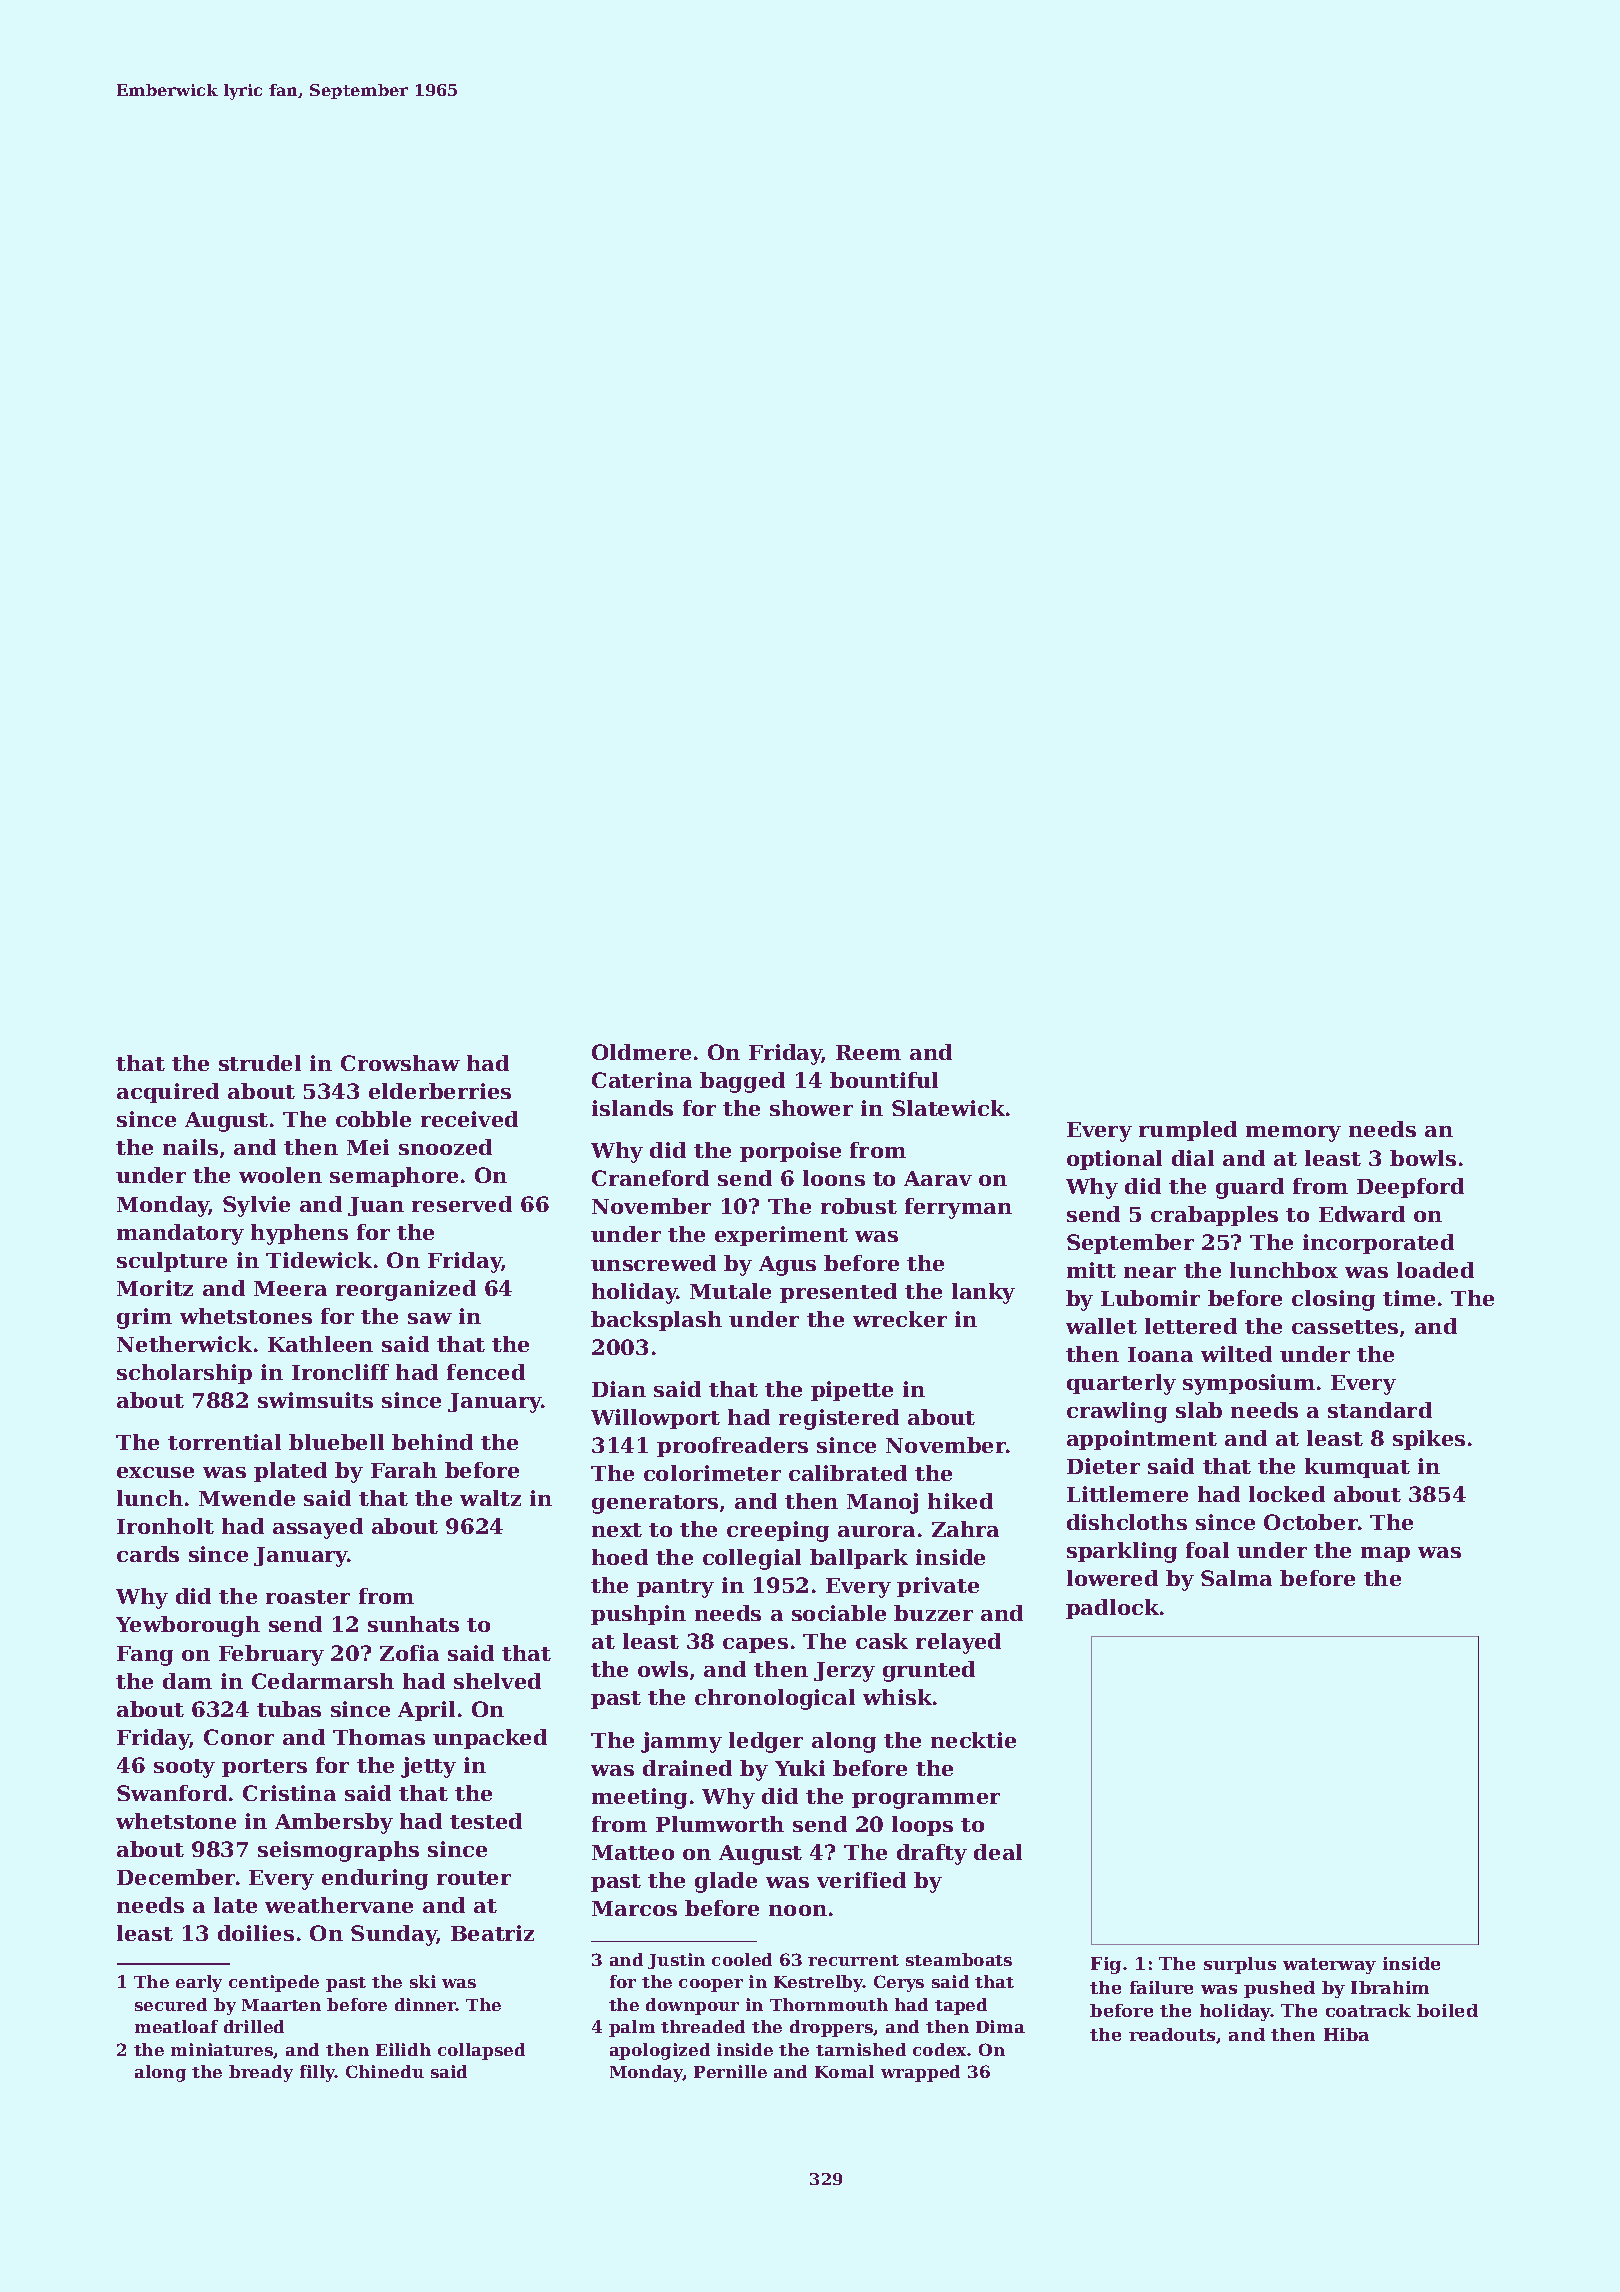 This screenshot has height=2292, width=1620. Describe the element at coordinates (868, 1052) in the screenshot. I see `Reem` at that location.
